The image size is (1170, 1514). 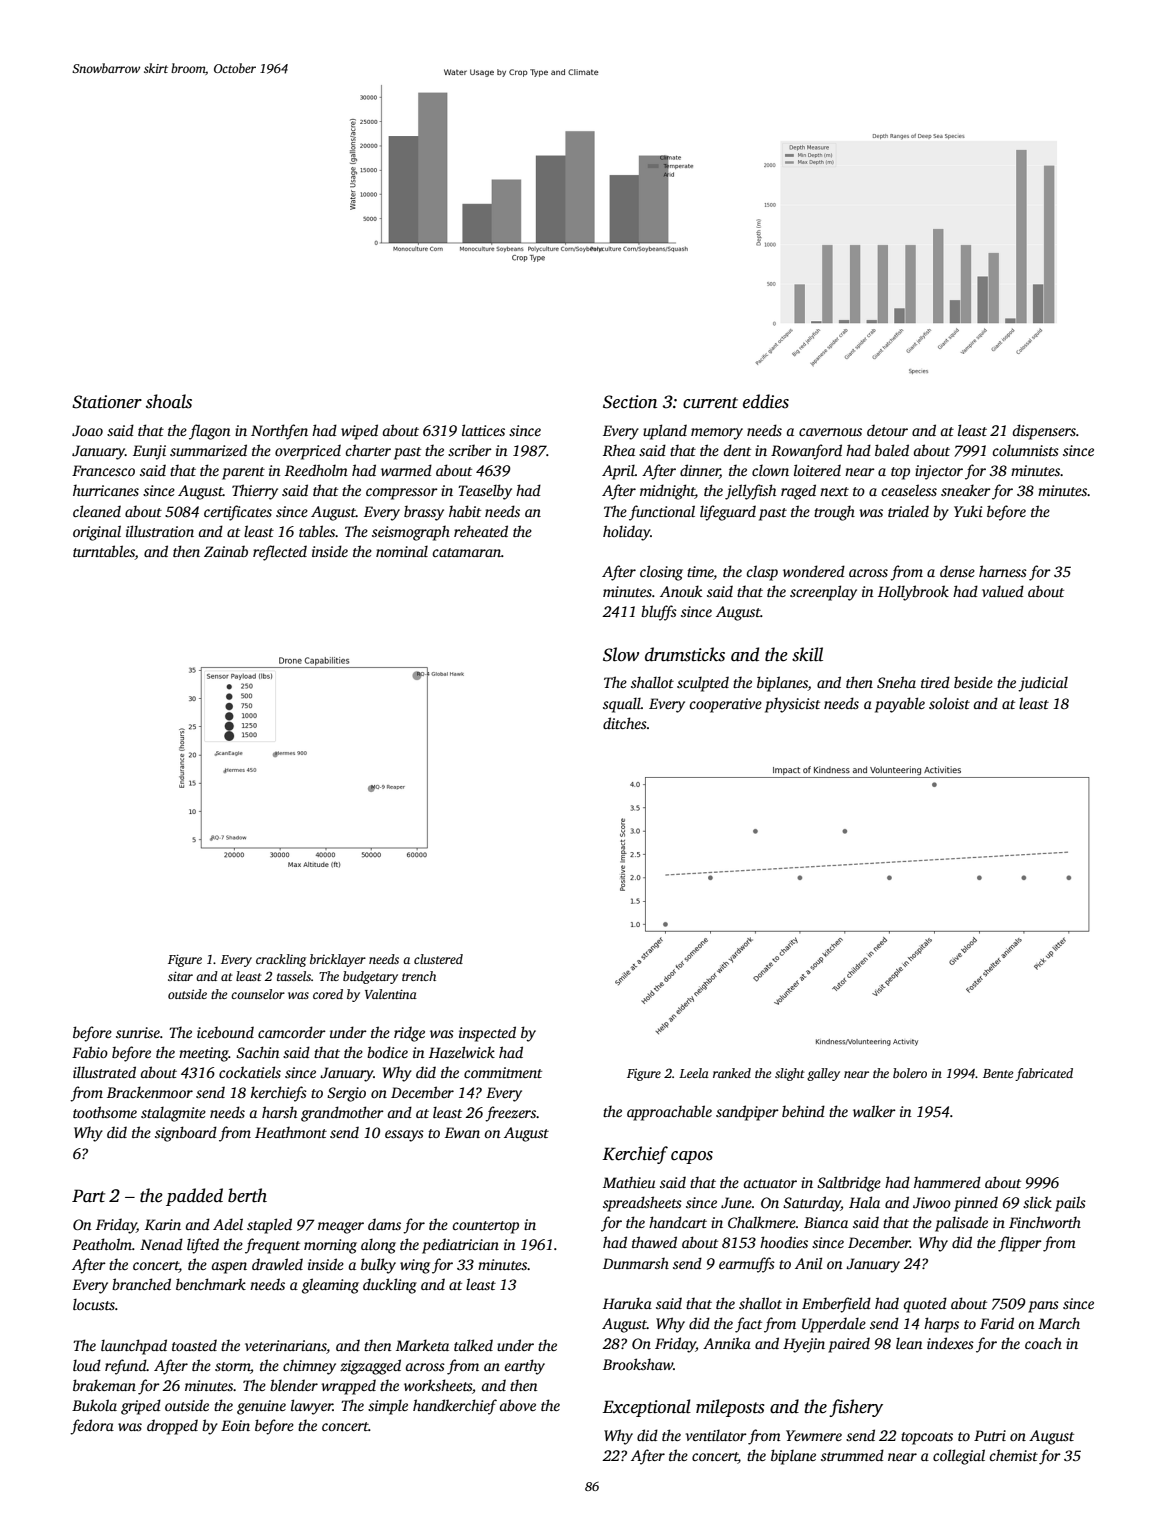 What do you see at coordinates (1070, 1204) in the screenshot?
I see `pails` at bounding box center [1070, 1204].
